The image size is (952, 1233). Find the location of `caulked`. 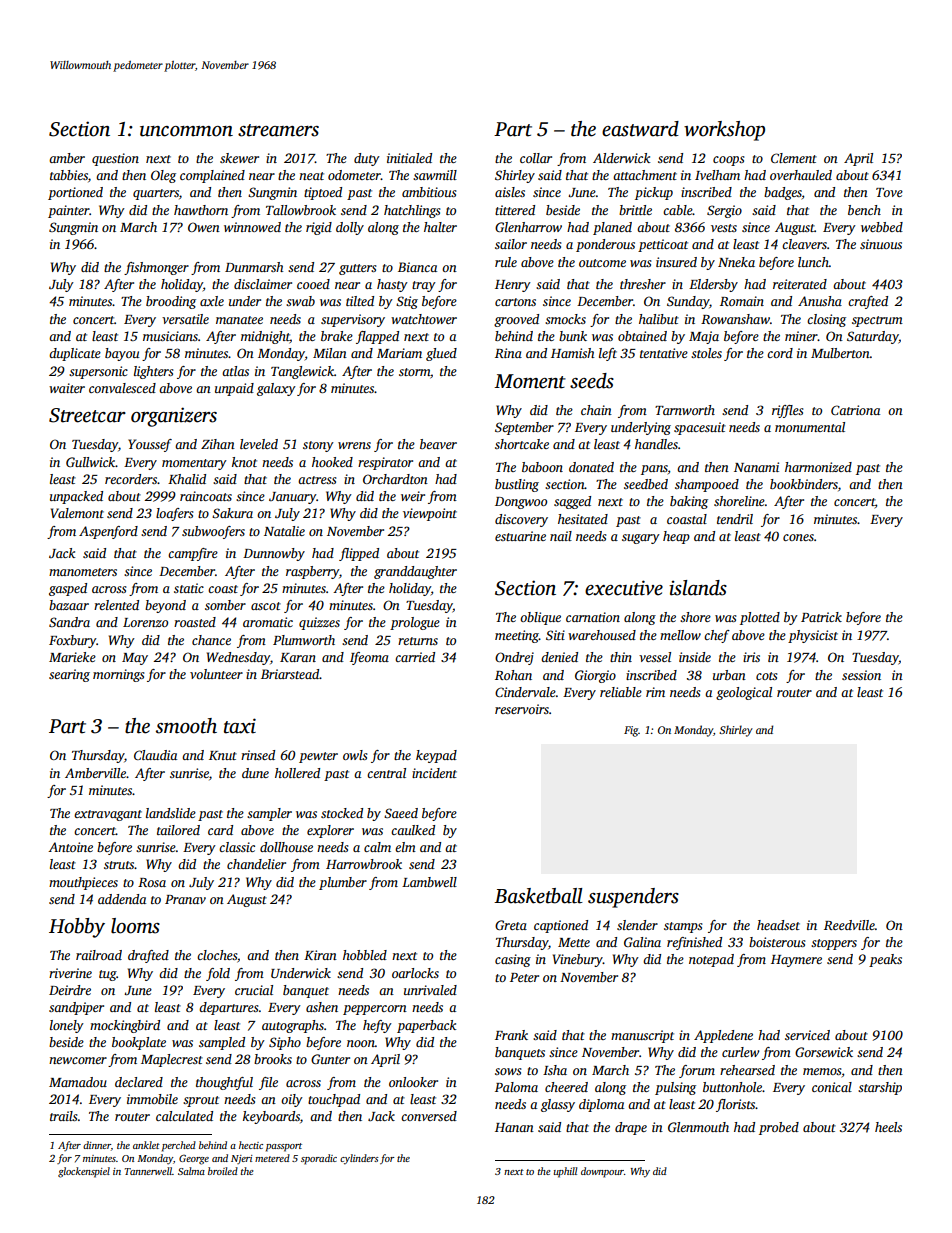

caulked is located at coordinates (413, 830).
